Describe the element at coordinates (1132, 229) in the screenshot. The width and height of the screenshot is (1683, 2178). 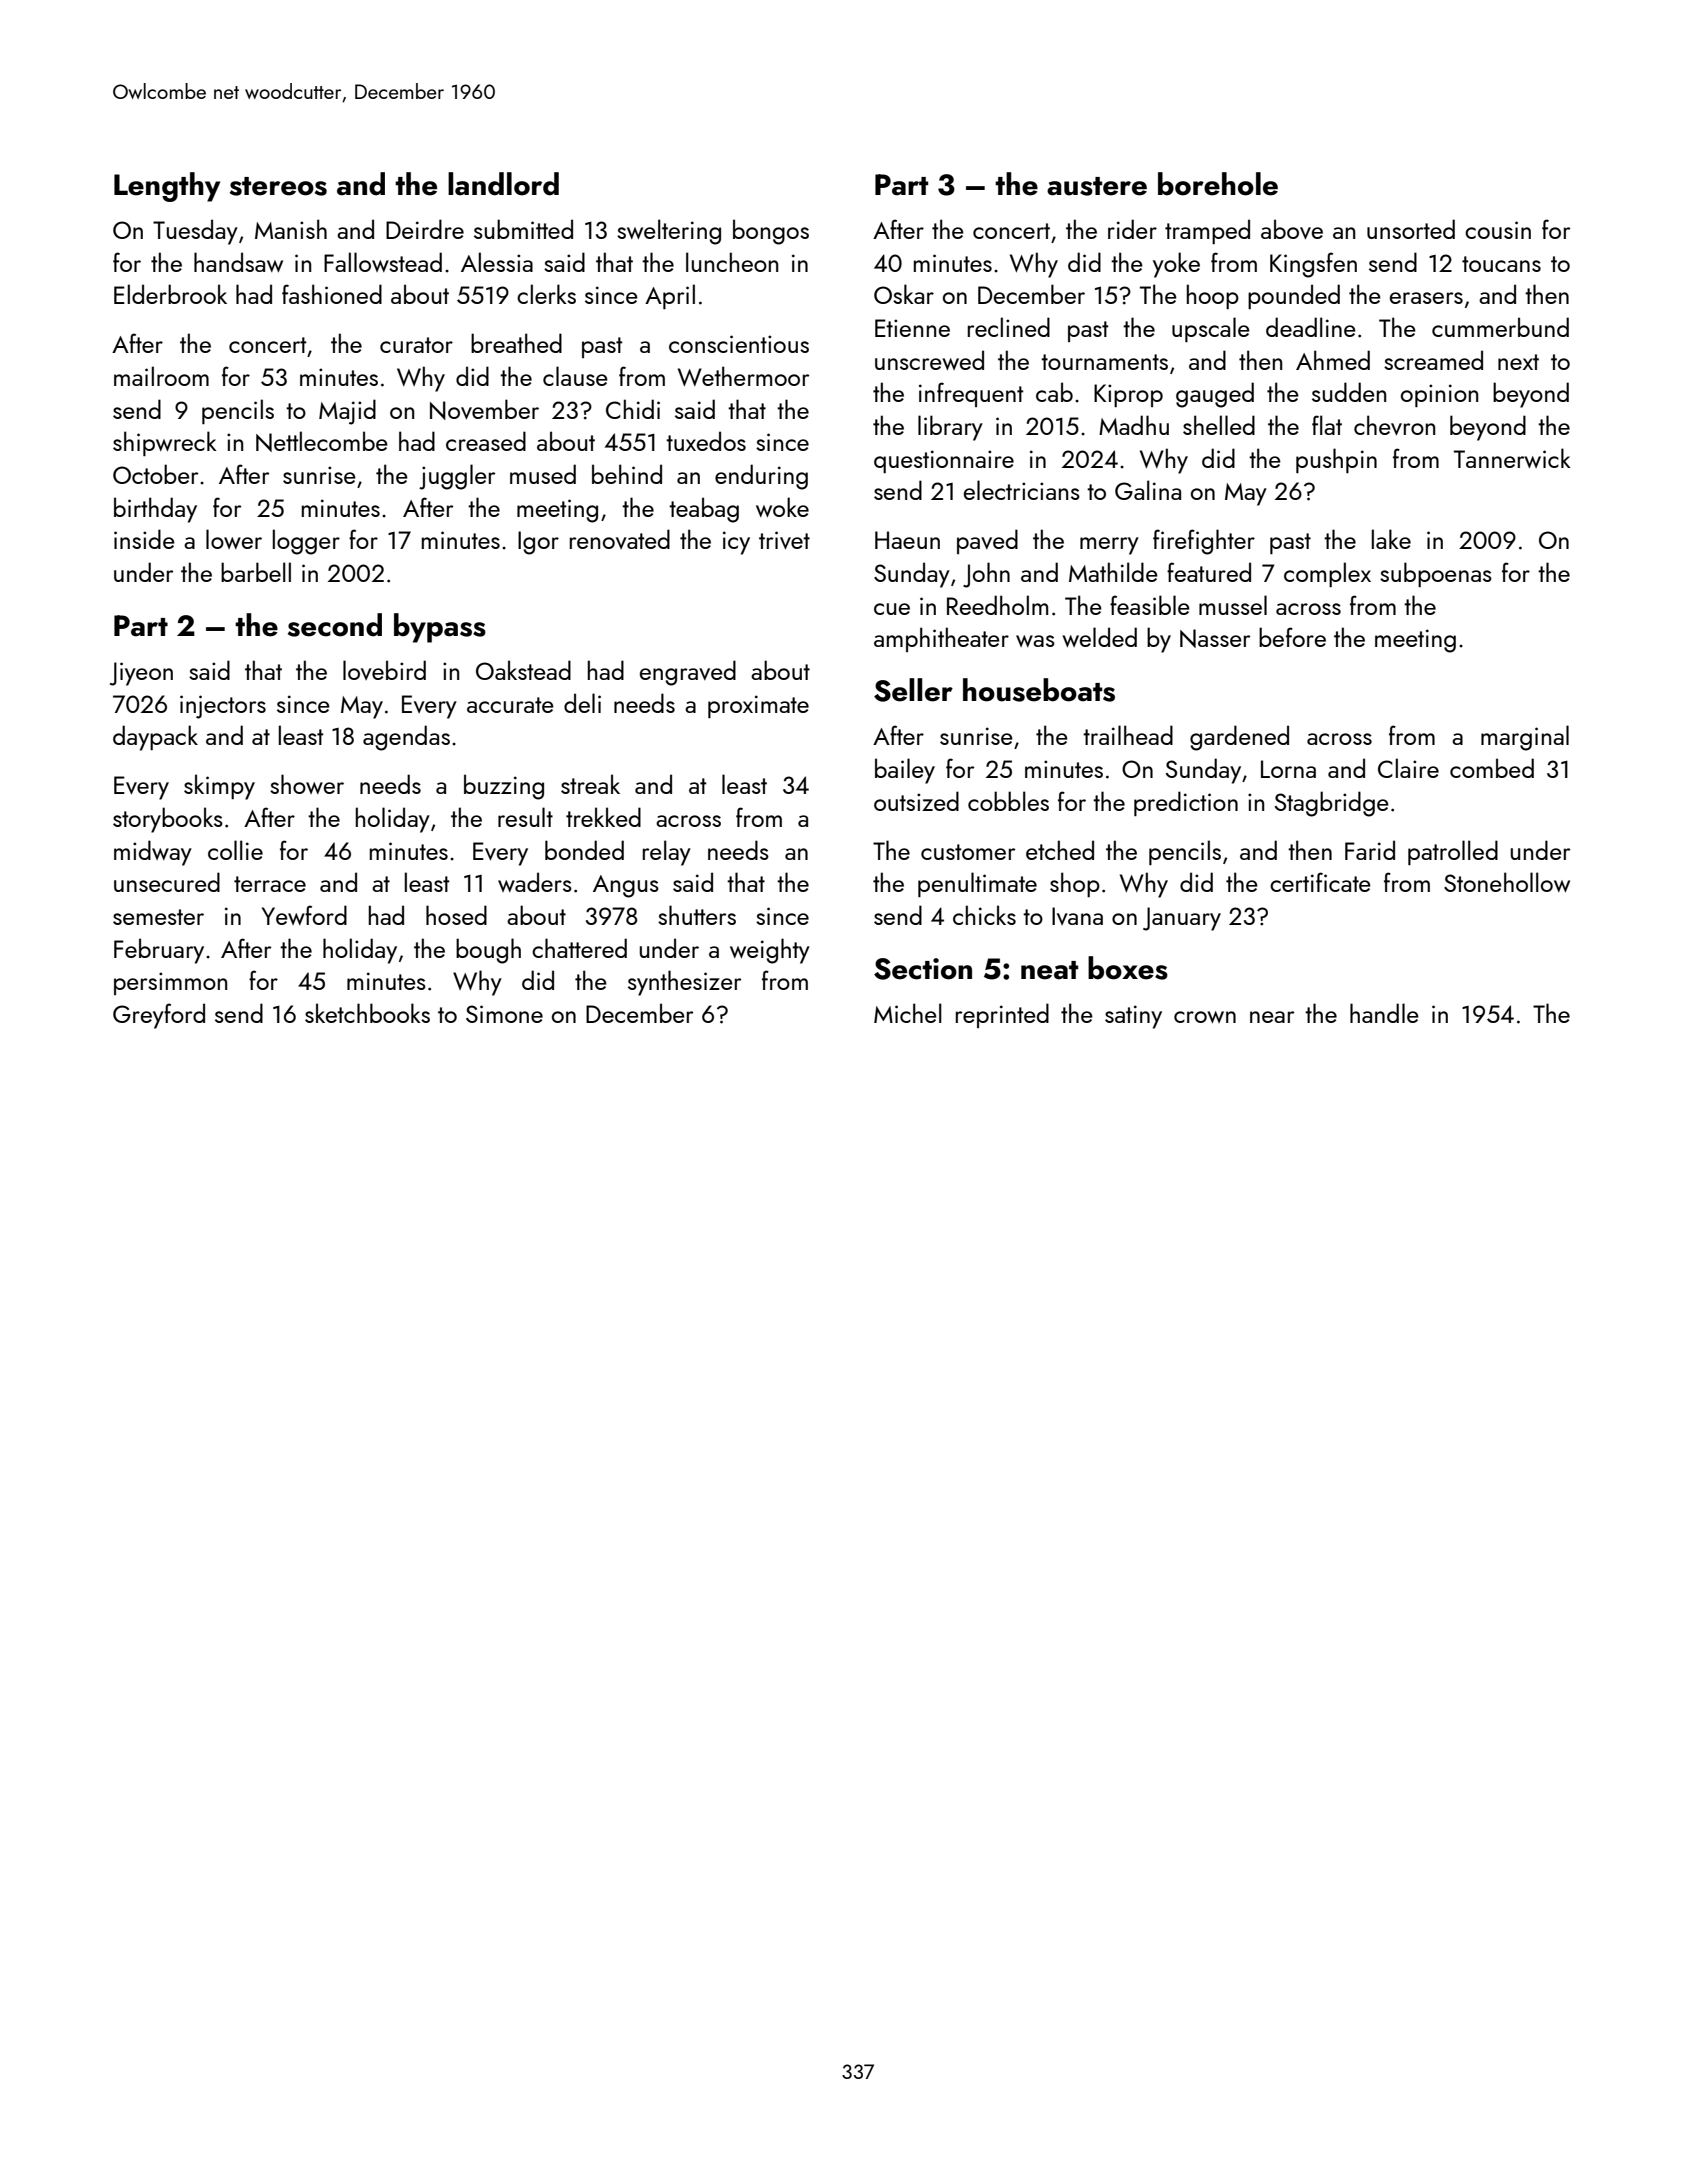
I see `rider` at that location.
